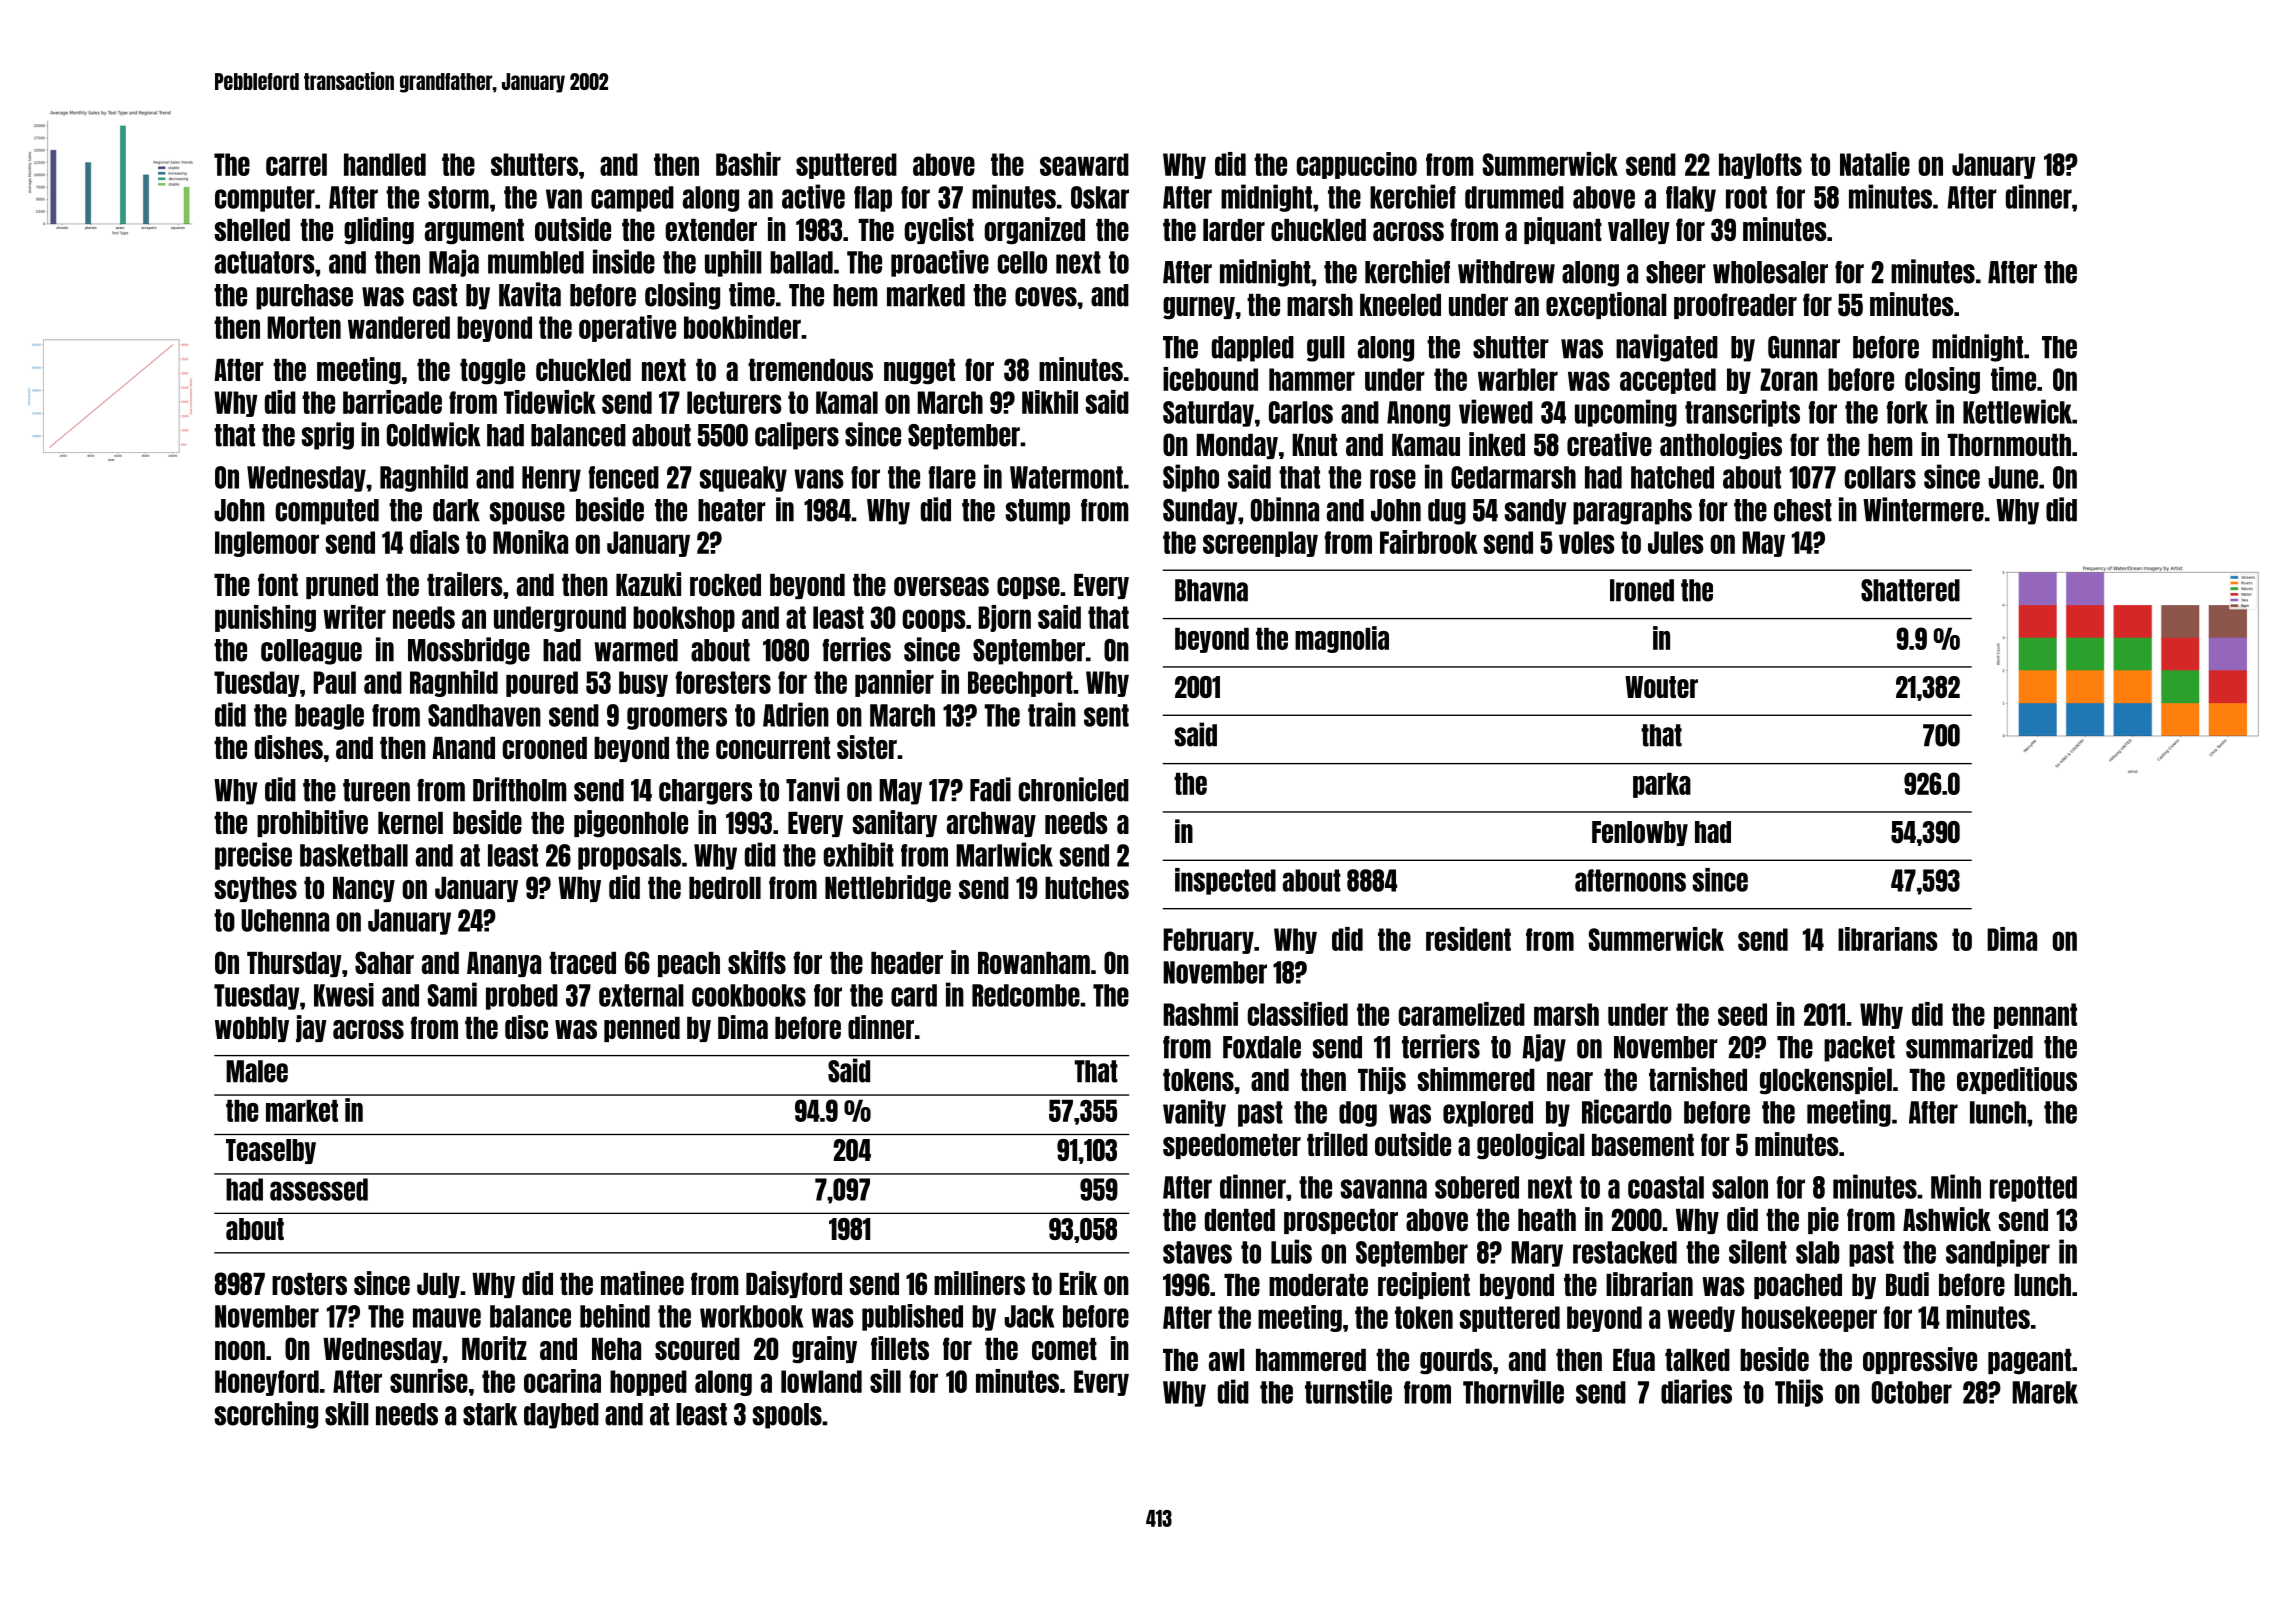 Image resolution: width=2292 pixels, height=1620 pixels. I want to click on wholesaler, so click(1770, 272).
